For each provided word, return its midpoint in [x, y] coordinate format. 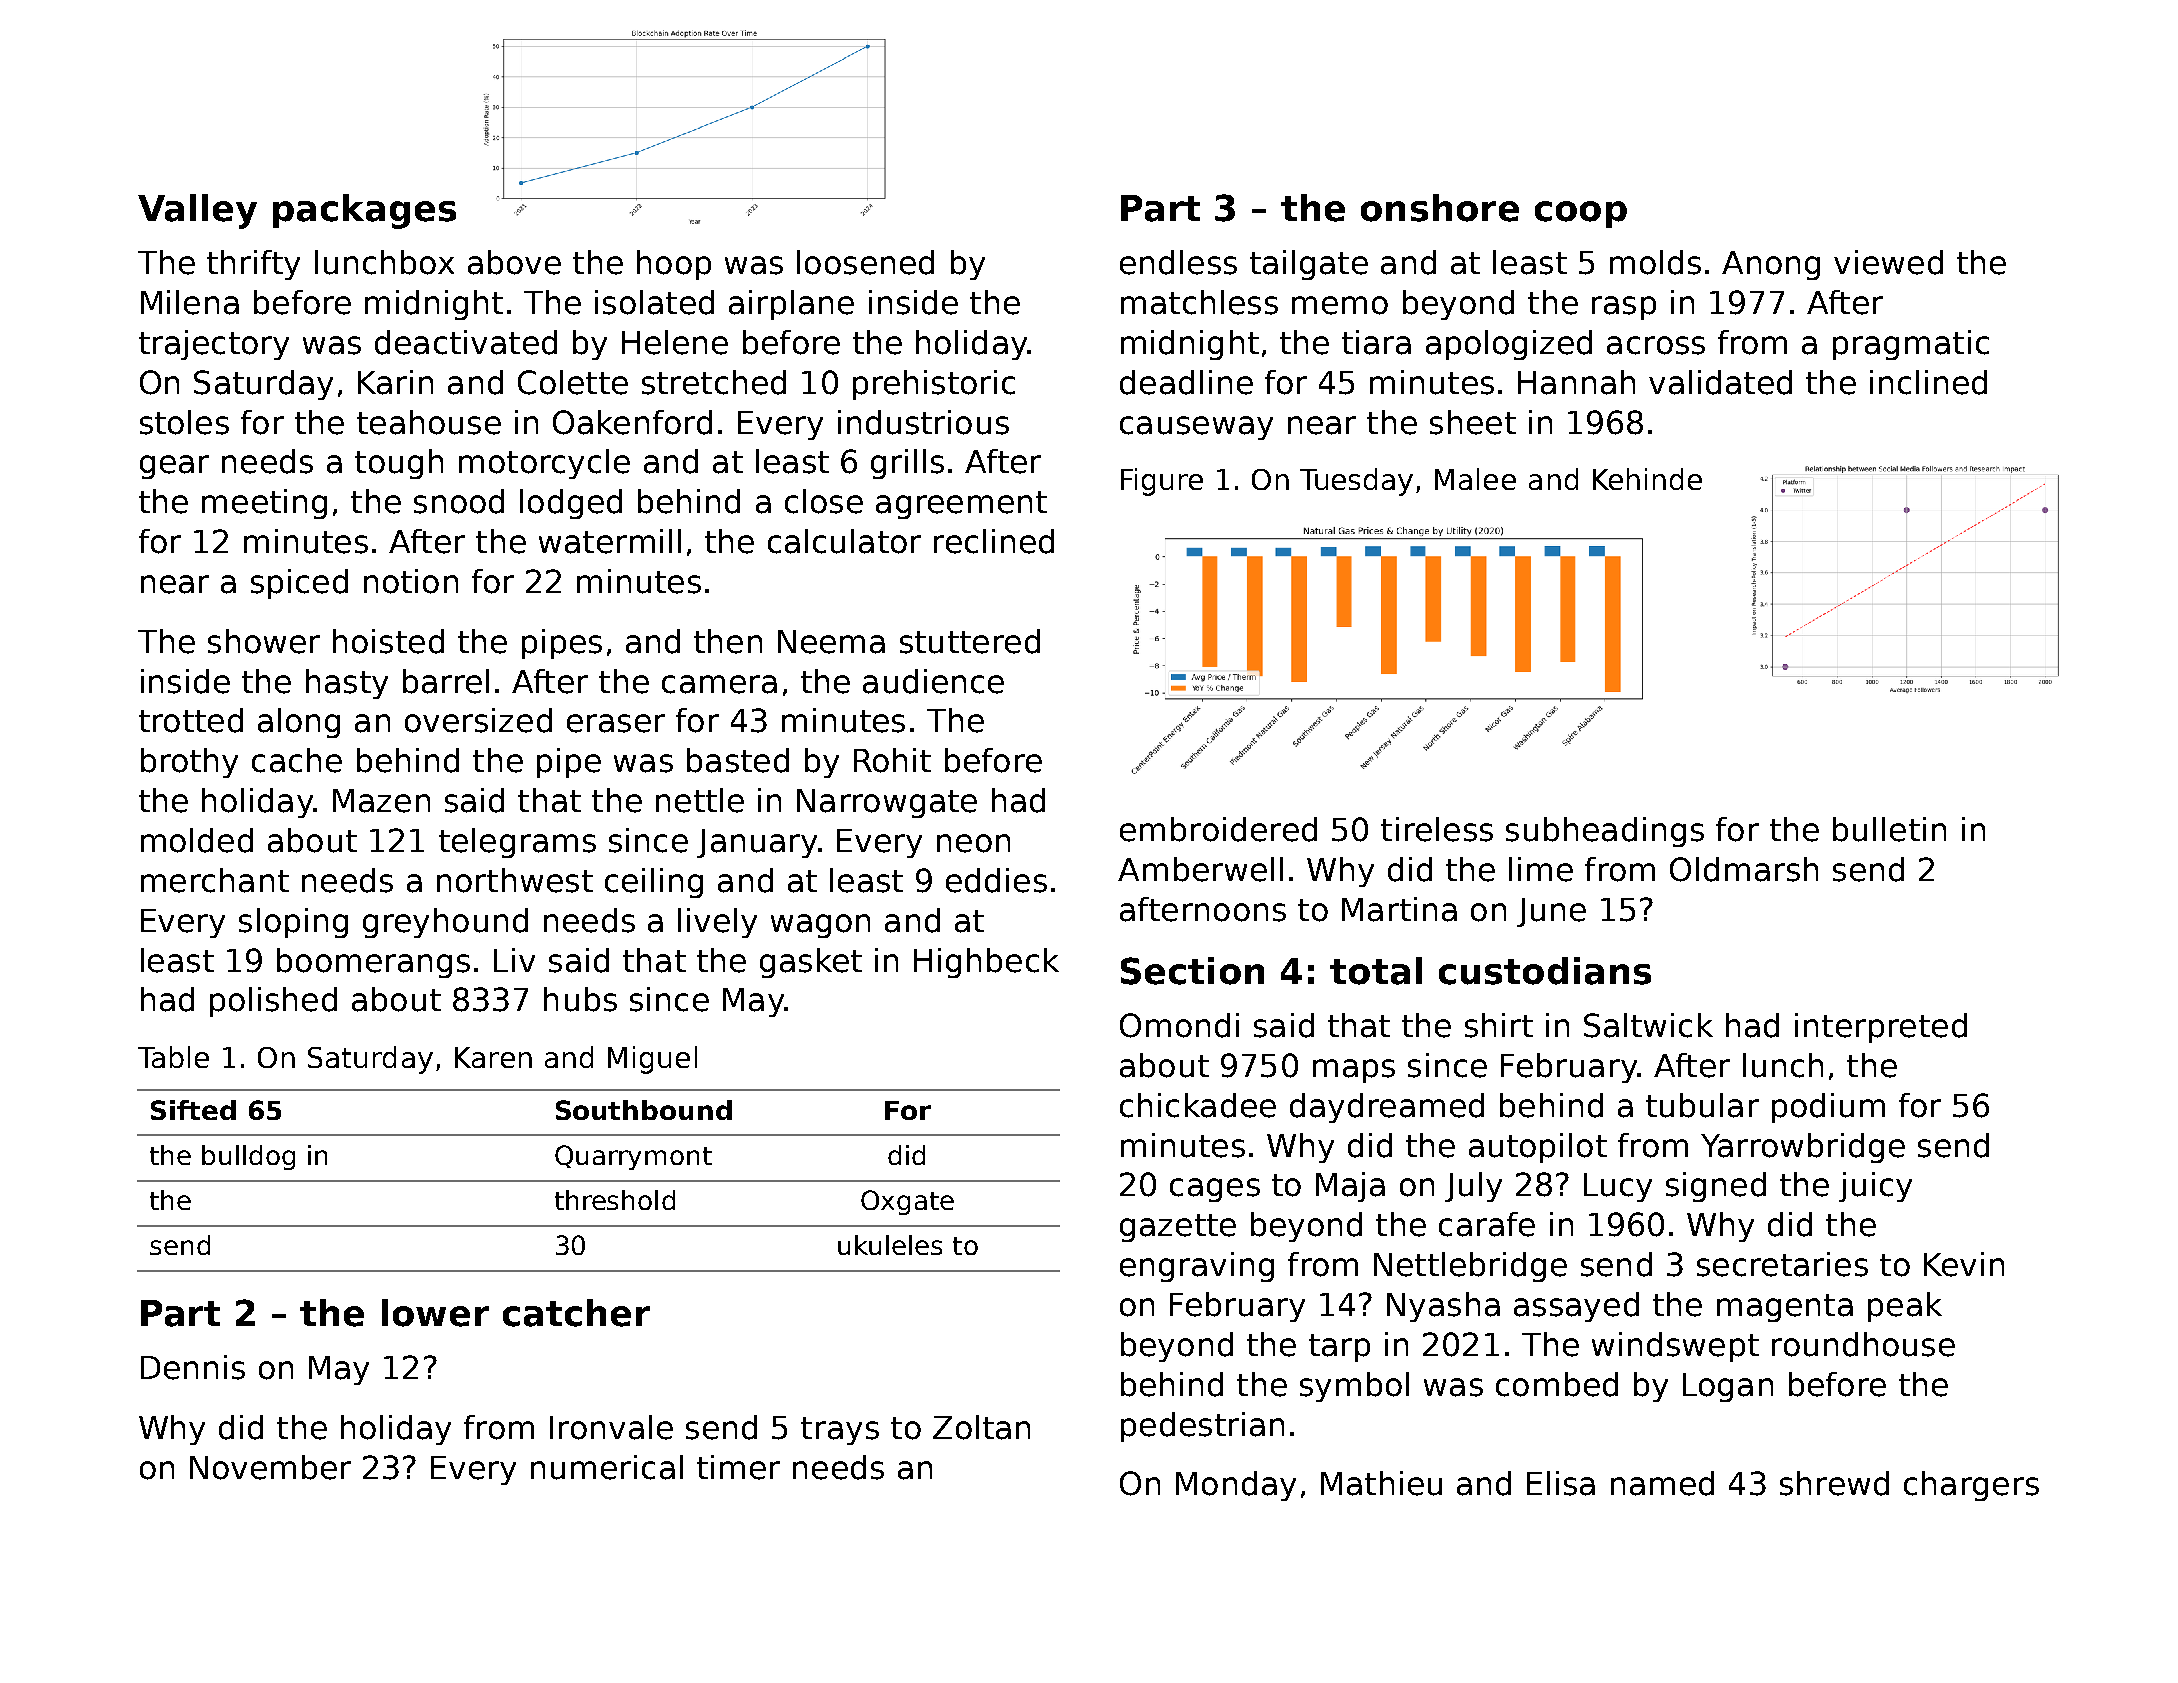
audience [933, 681]
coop [1581, 214]
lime [1541, 869]
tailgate [1309, 265]
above [514, 262]
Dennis [193, 1367]
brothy [189, 763]
